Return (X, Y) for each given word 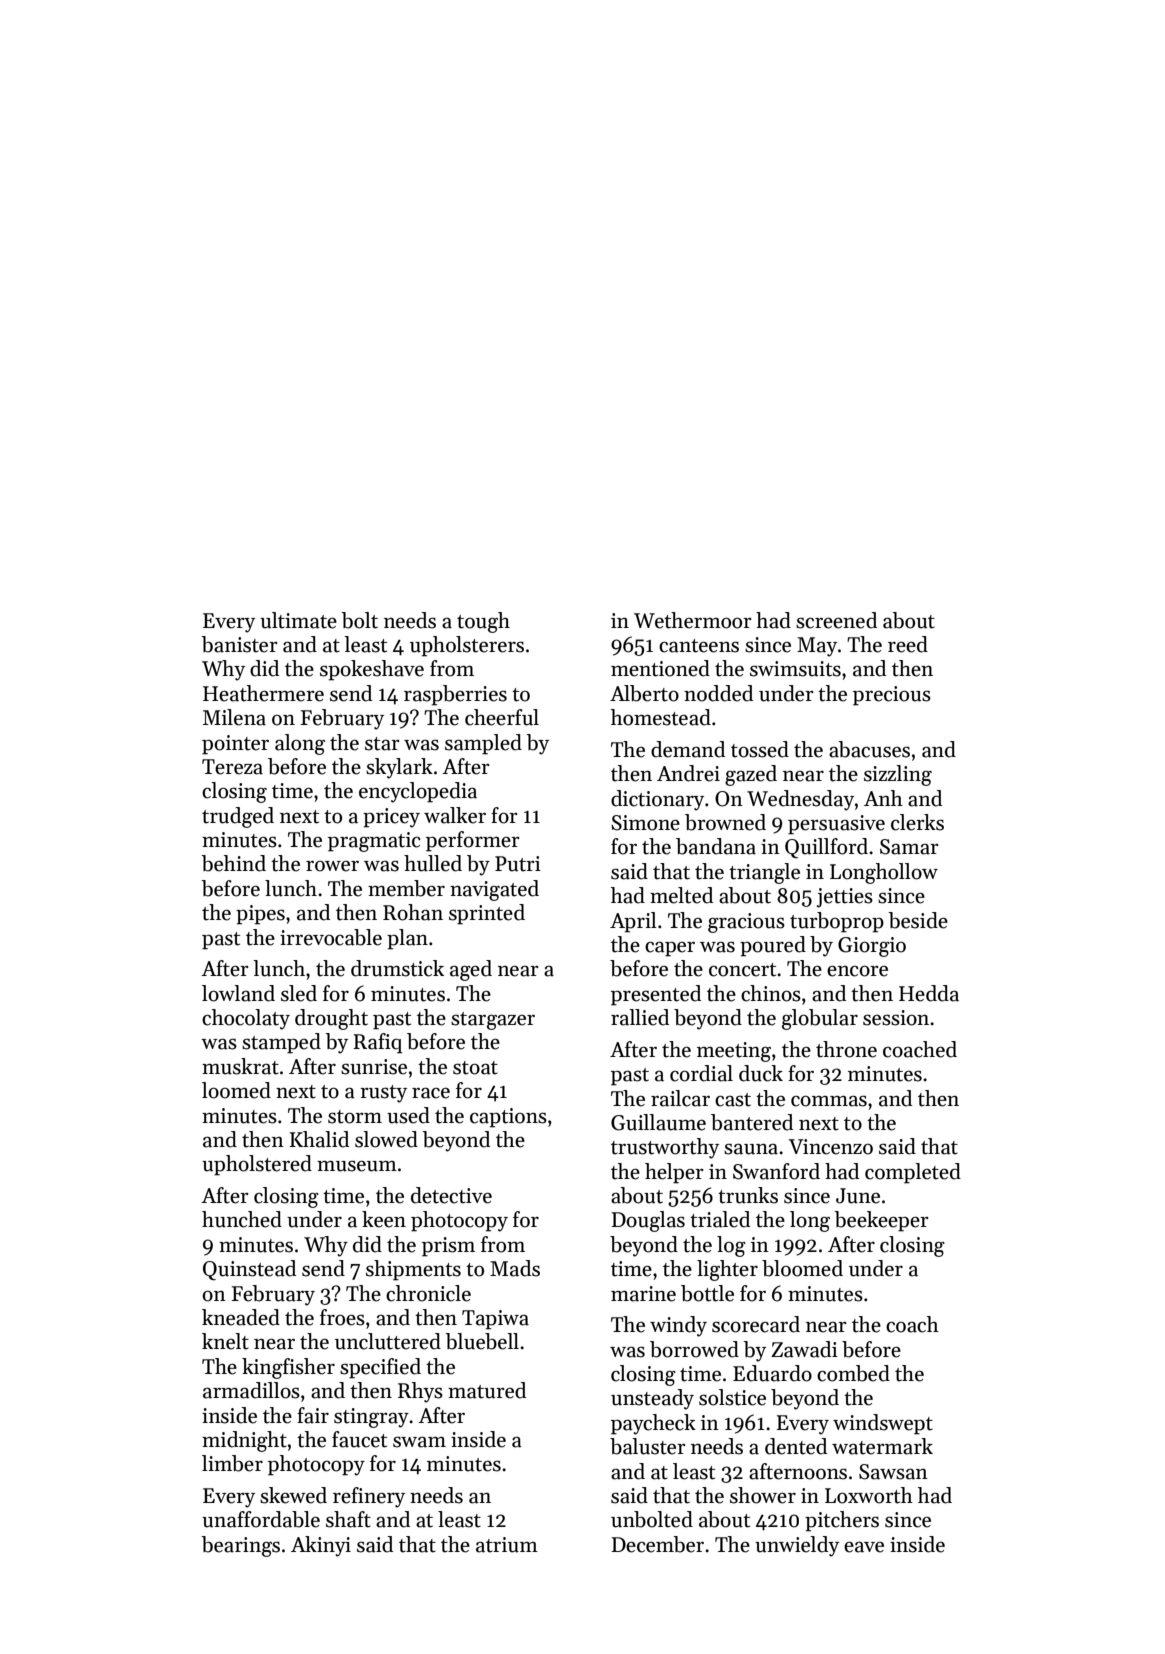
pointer (235, 745)
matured (487, 1390)
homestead (661, 717)
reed (908, 644)
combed (853, 1373)
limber (232, 1463)
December (658, 1544)
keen (384, 1219)
